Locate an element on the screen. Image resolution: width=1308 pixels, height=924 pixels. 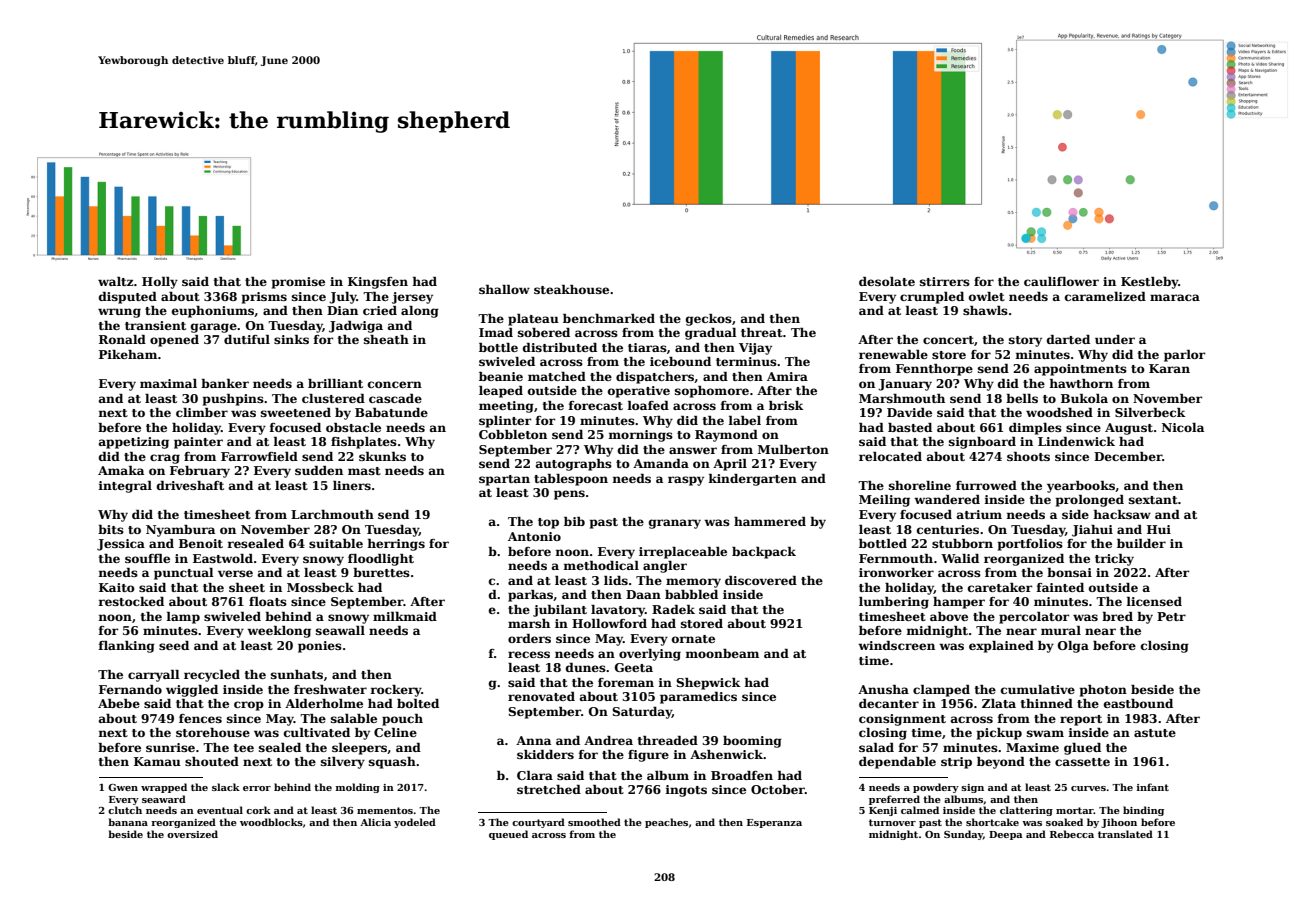
Cobbleton is located at coordinates (513, 434).
